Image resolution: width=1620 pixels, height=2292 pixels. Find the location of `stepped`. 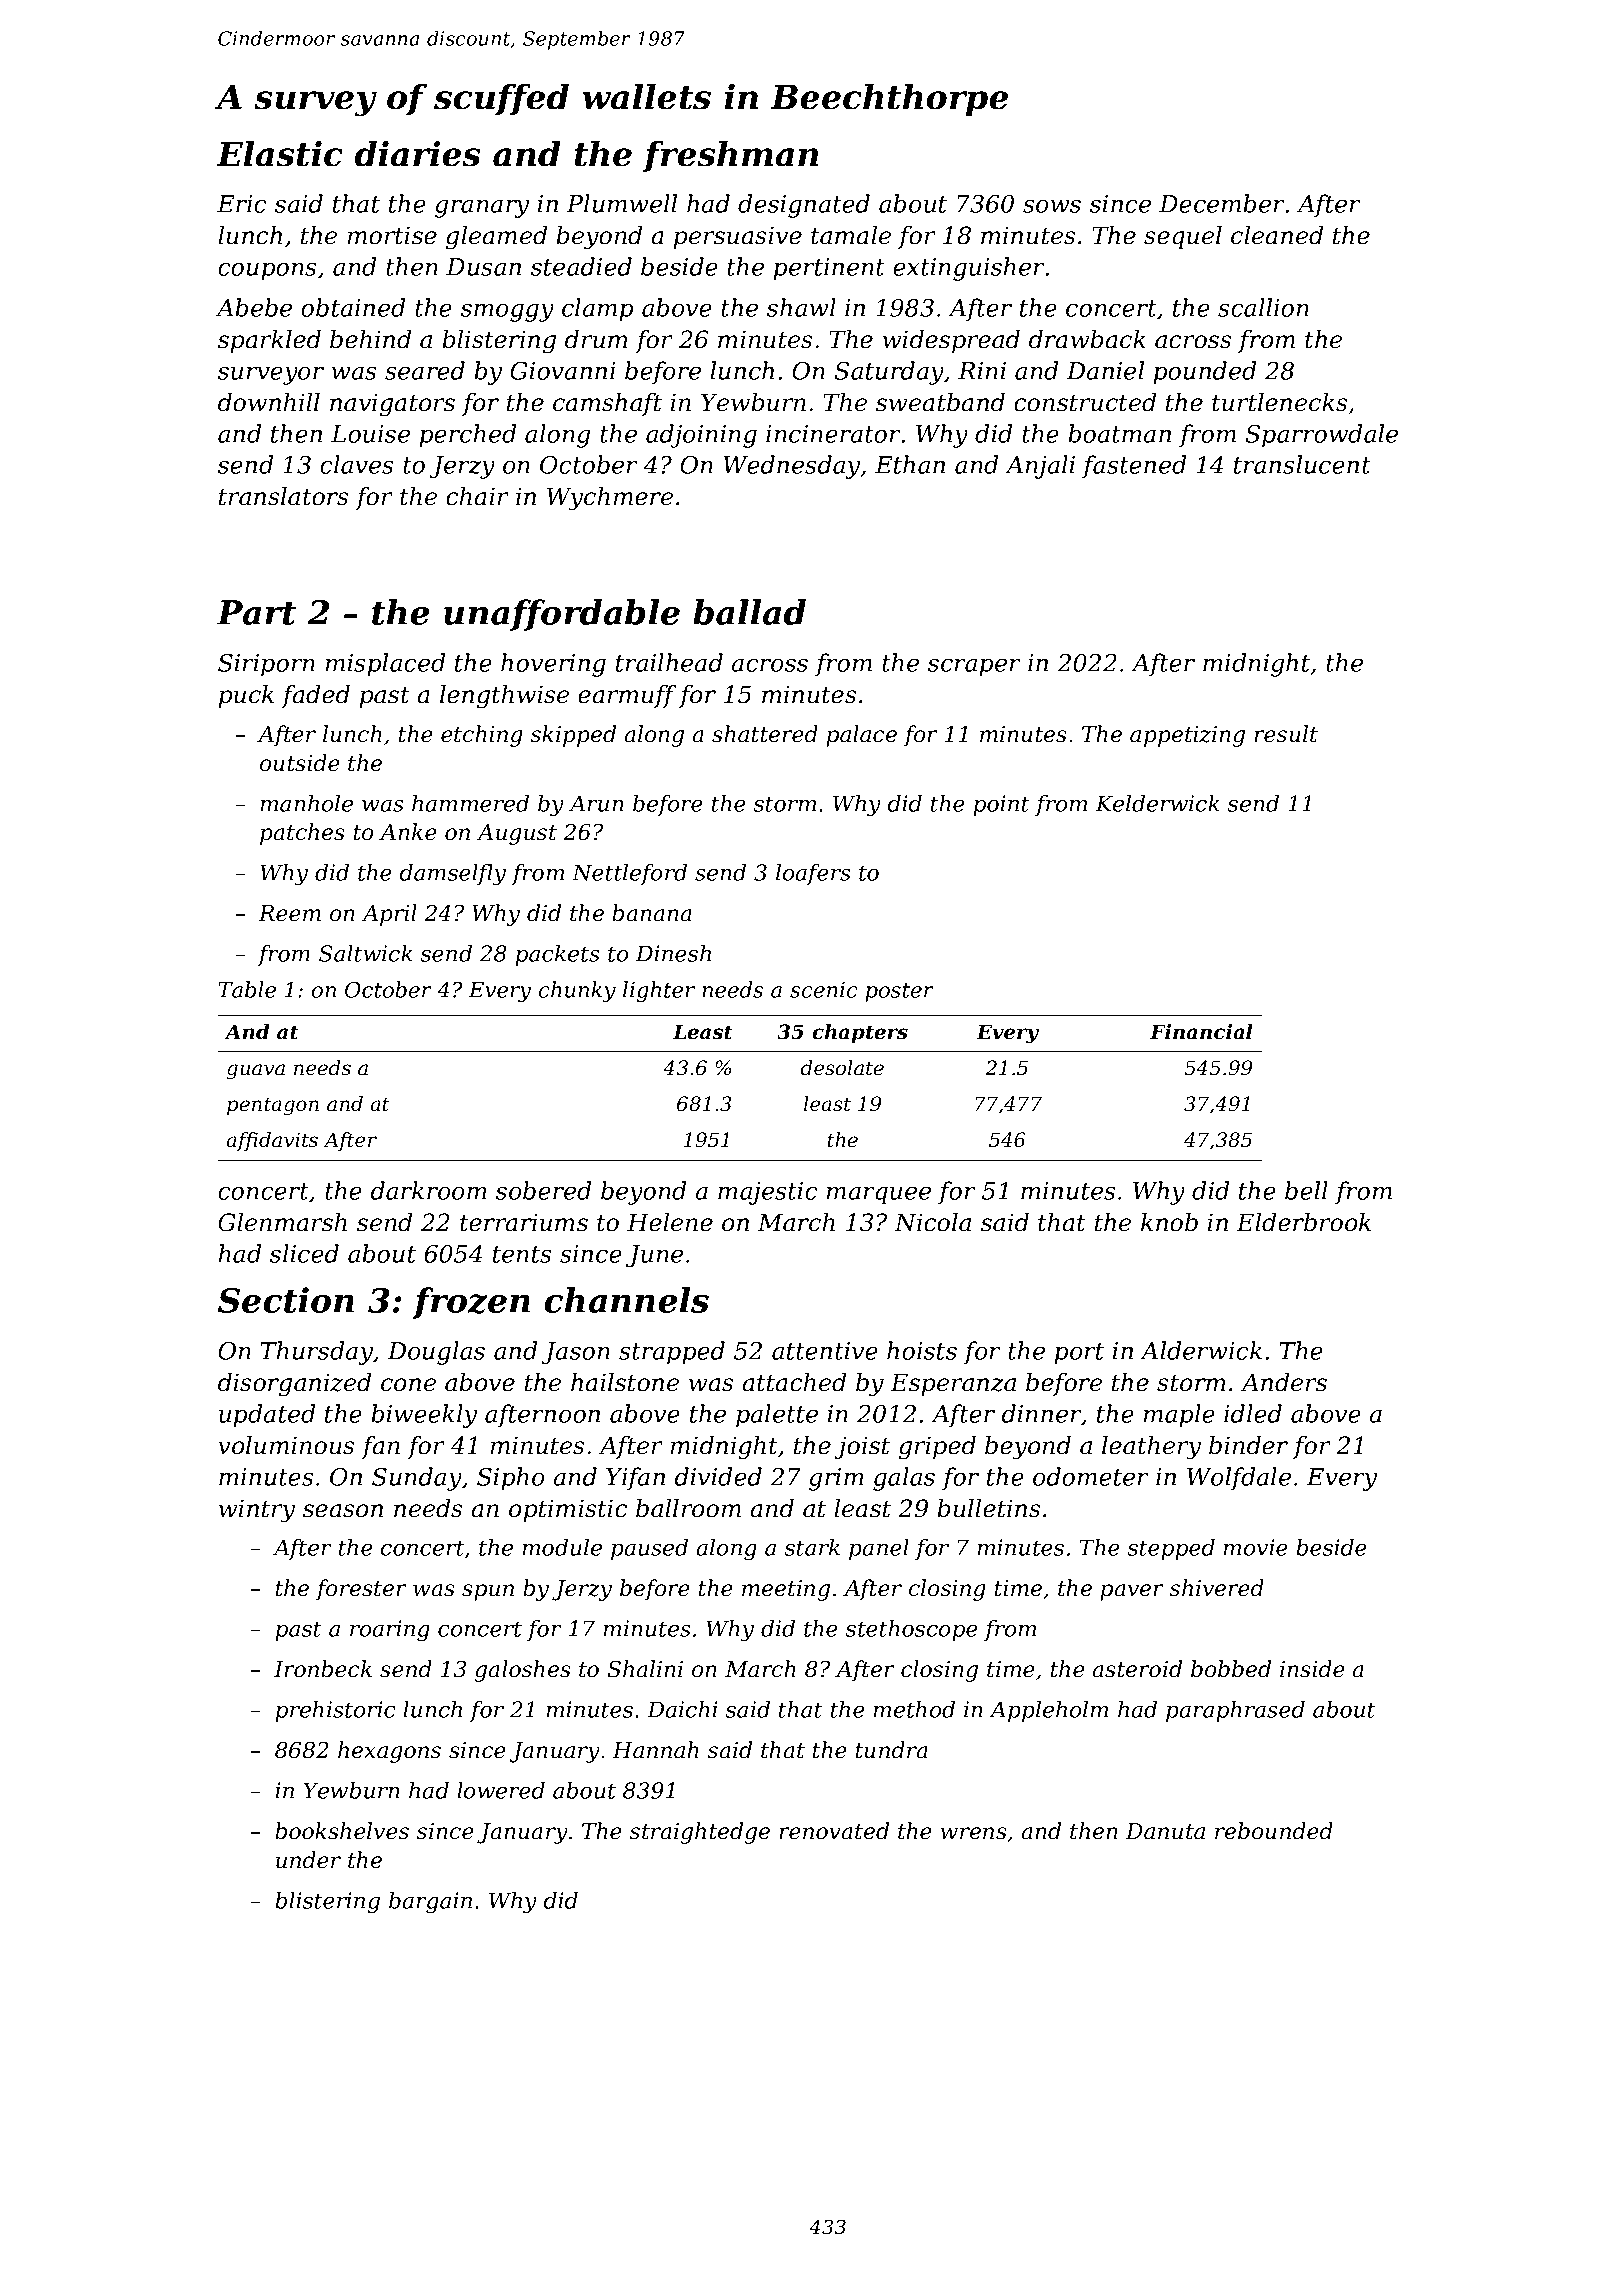

stepped is located at coordinates (1171, 1549).
